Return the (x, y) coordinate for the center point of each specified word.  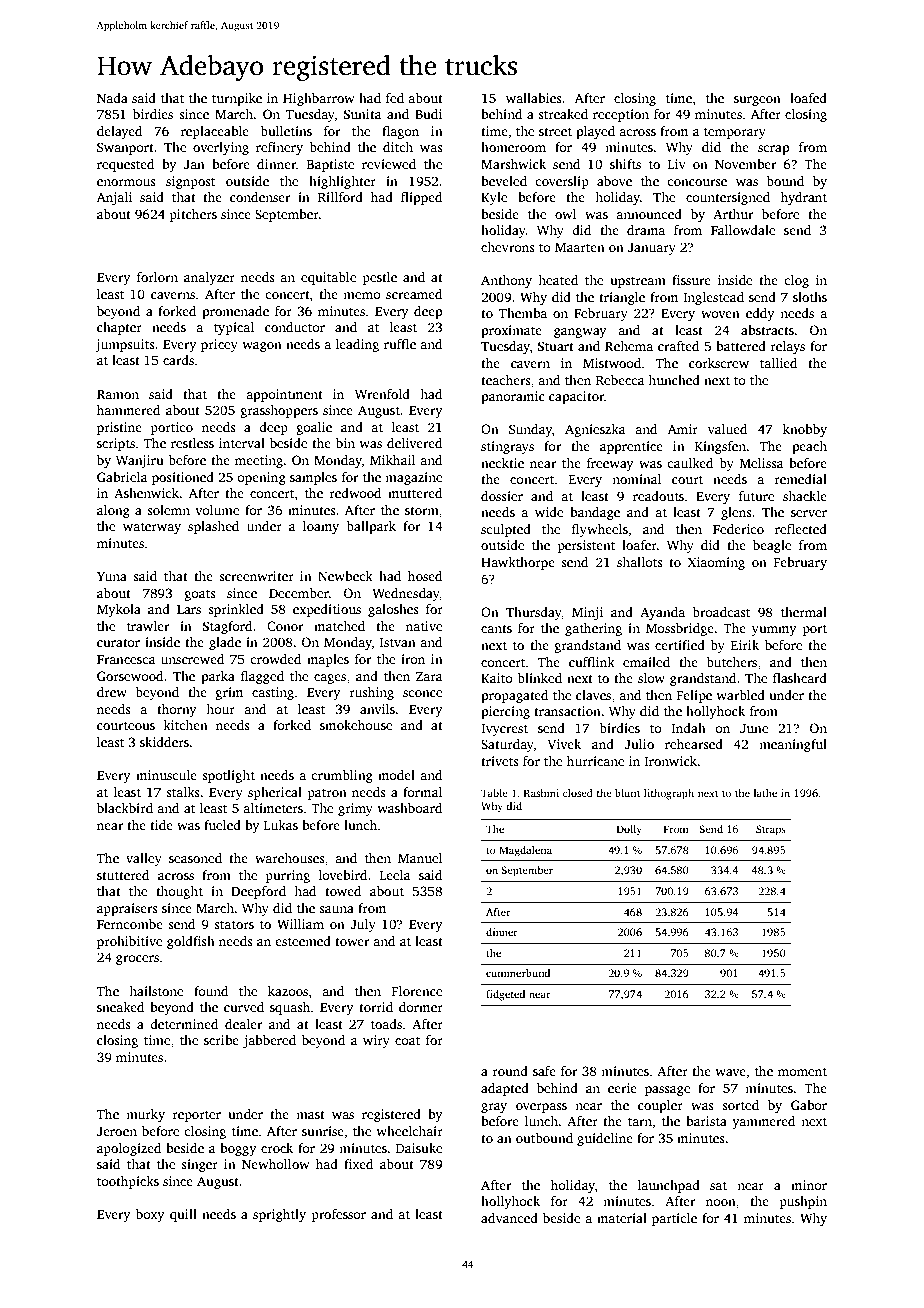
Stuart (556, 346)
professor (339, 1215)
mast (310, 1115)
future (756, 496)
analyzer (209, 278)
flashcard (800, 678)
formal (422, 792)
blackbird (125, 808)
